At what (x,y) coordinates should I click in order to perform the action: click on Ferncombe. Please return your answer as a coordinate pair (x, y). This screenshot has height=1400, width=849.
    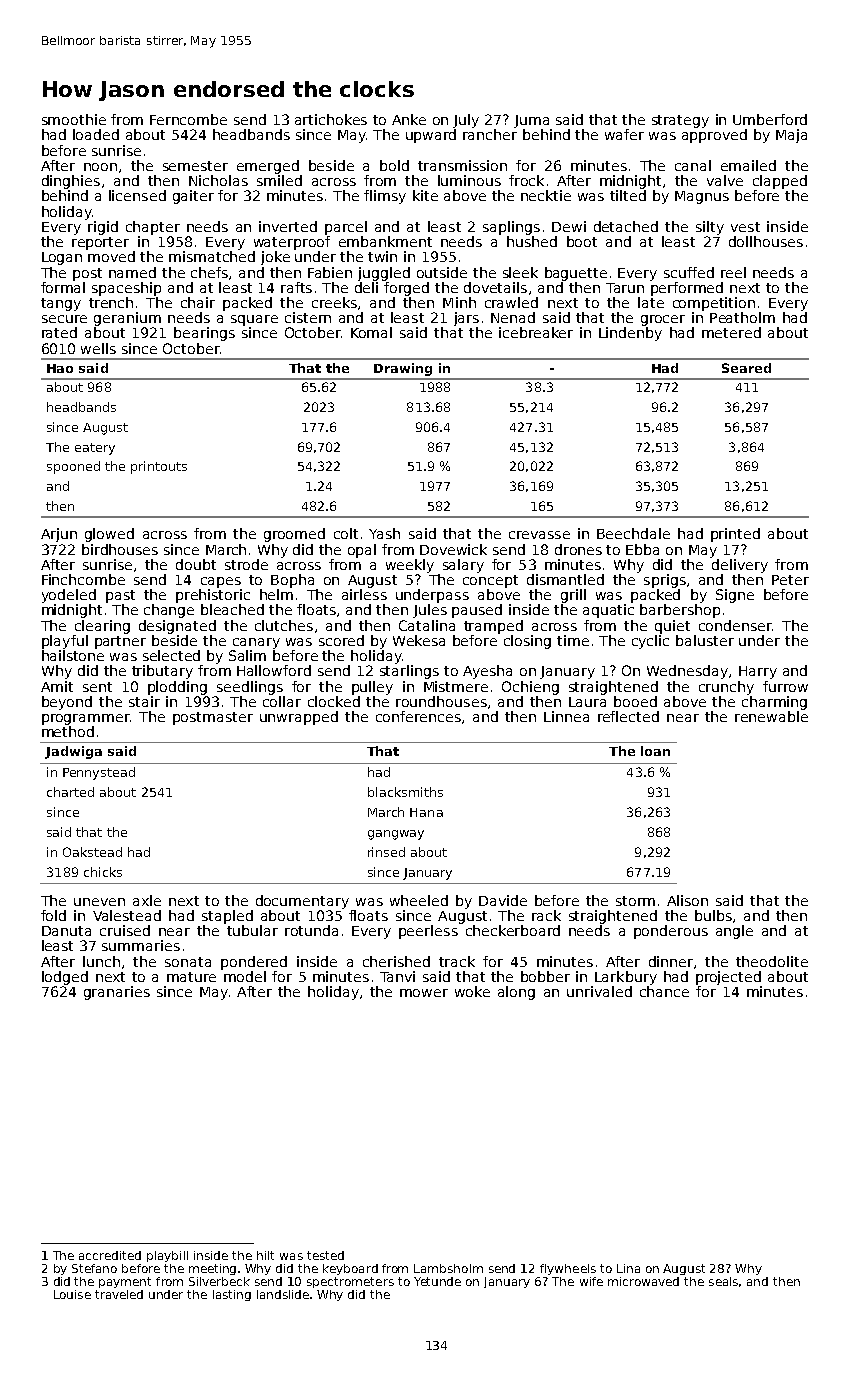
    Looking at the image, I should click on (188, 119).
